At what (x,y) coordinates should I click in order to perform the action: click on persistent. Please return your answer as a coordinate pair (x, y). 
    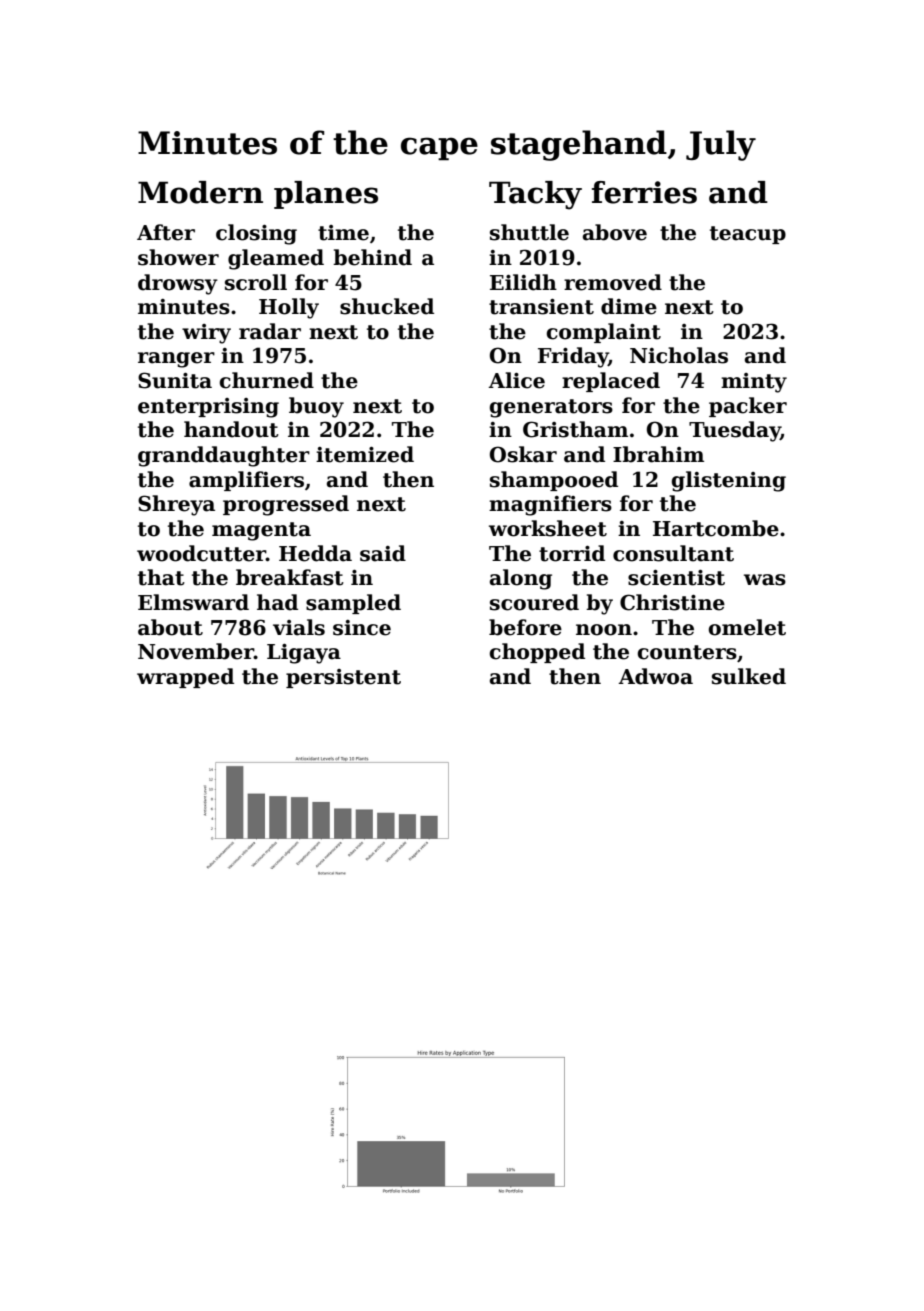
    Looking at the image, I should click on (343, 678).
